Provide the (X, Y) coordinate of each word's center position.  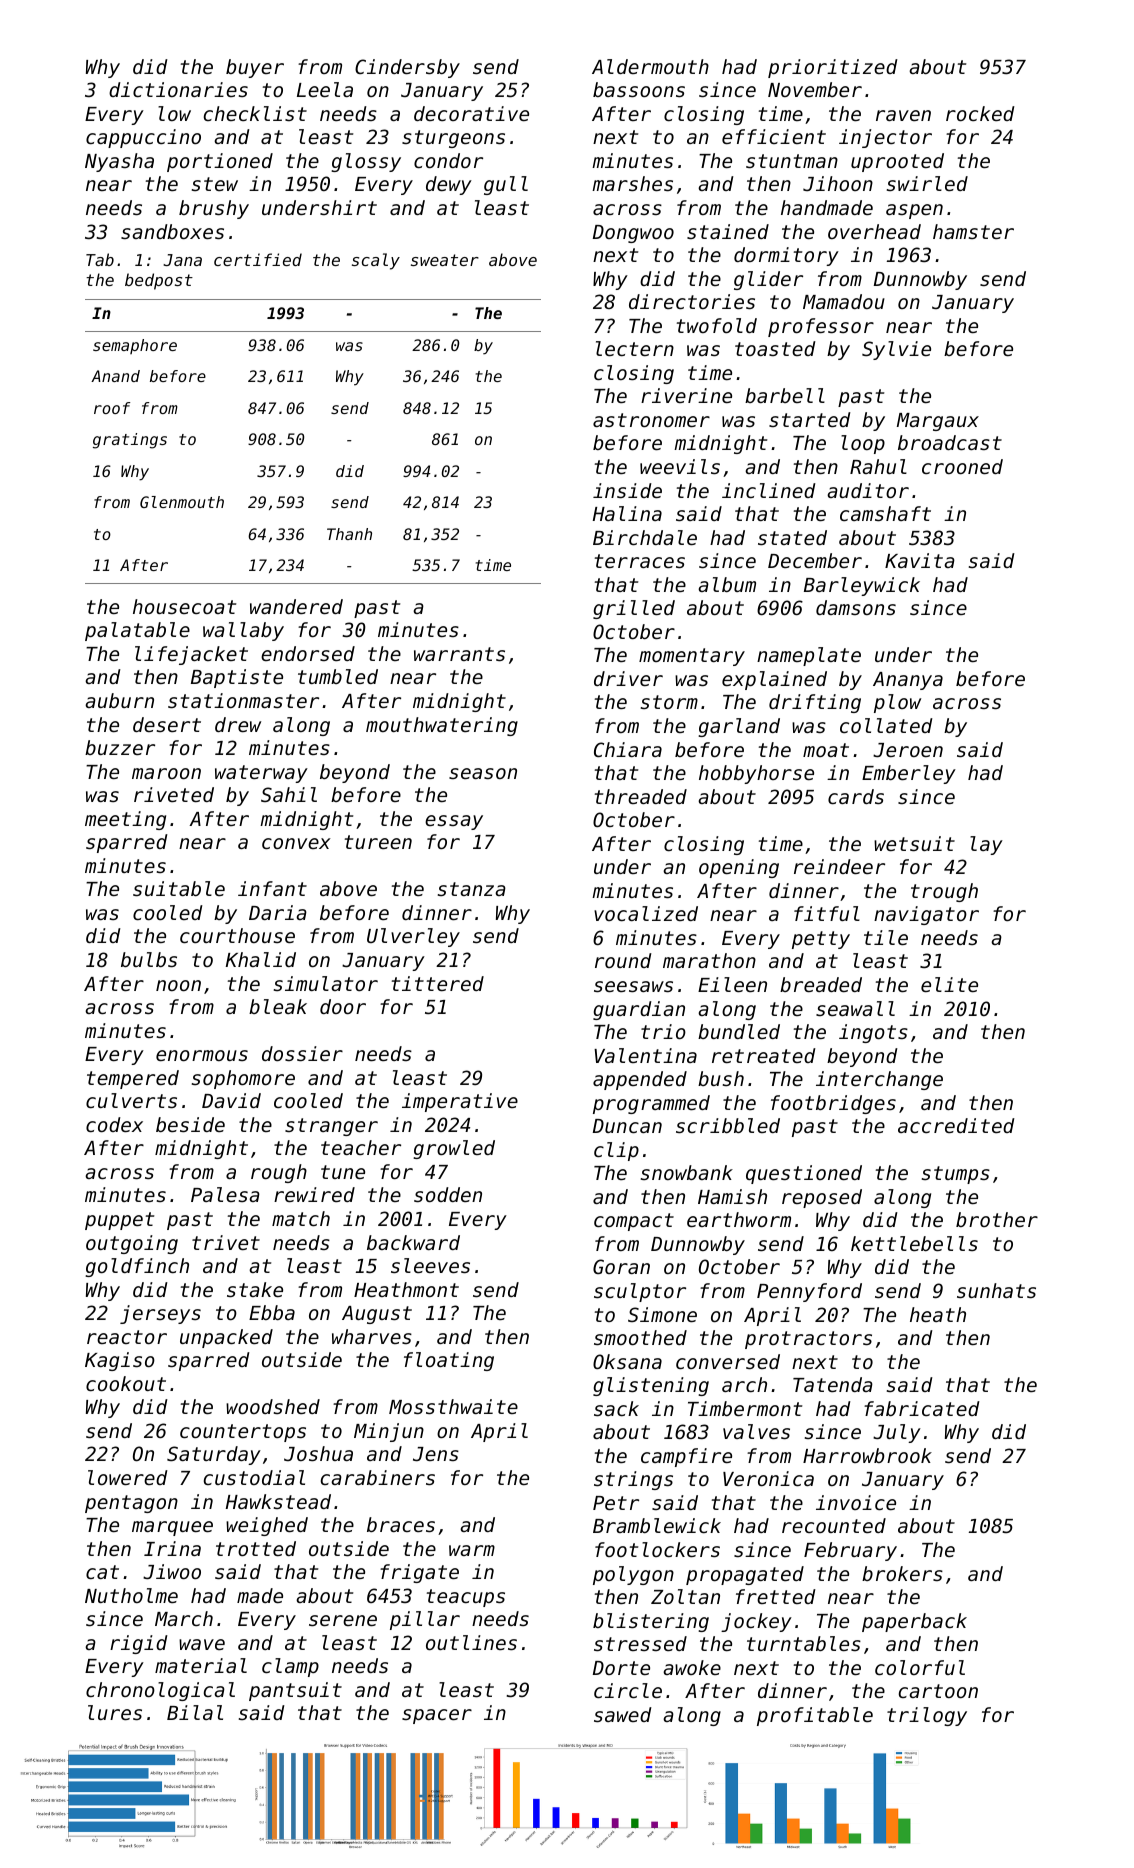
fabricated (922, 1408)
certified (258, 259)
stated (792, 537)
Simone (662, 1314)
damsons (856, 607)
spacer (437, 1716)
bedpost (159, 281)
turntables (804, 1643)
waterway (261, 774)
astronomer (651, 420)
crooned (962, 466)
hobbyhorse (756, 774)
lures (115, 1712)
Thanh (349, 534)
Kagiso (120, 1361)
